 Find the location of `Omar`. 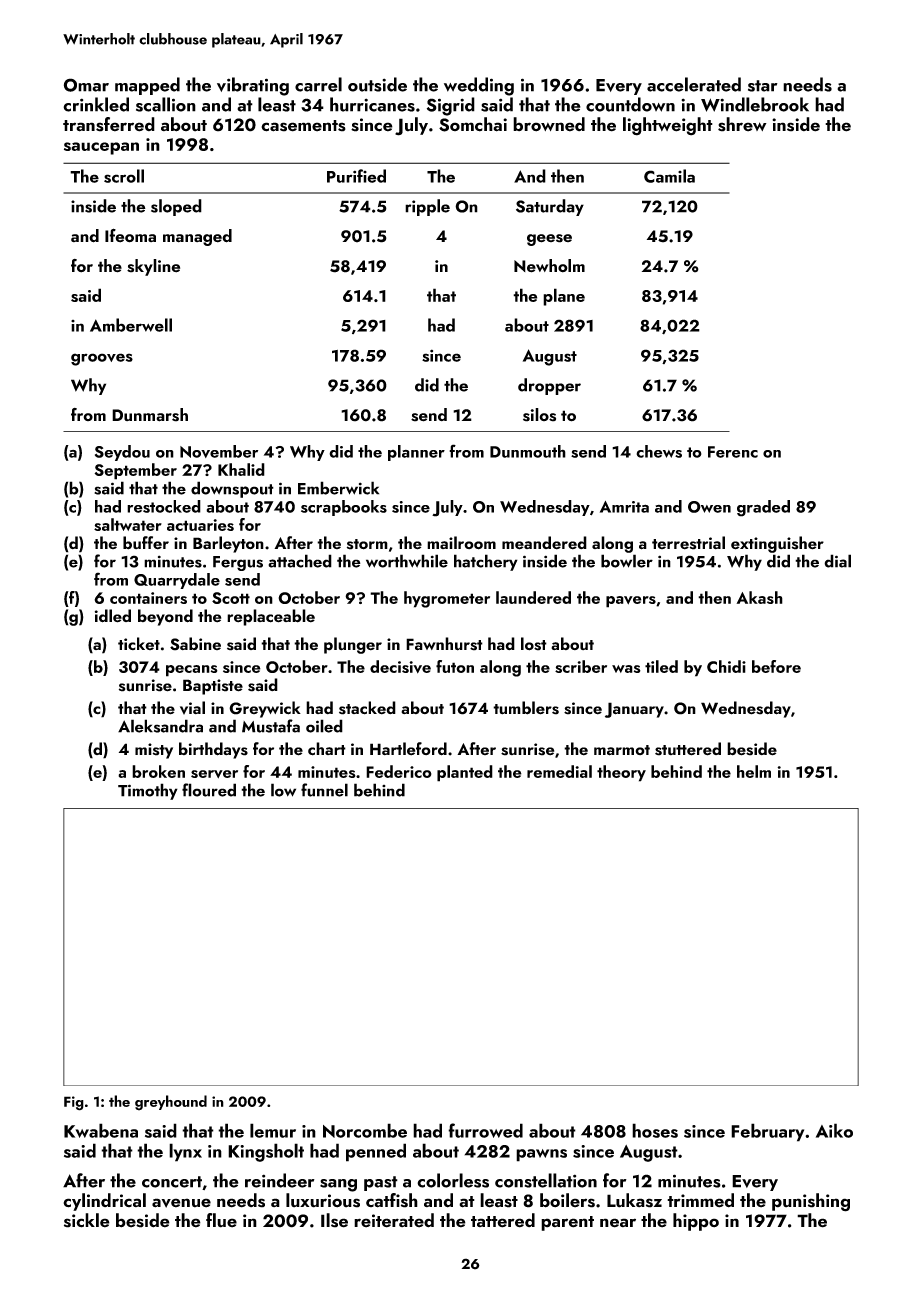

Omar is located at coordinates (86, 85).
